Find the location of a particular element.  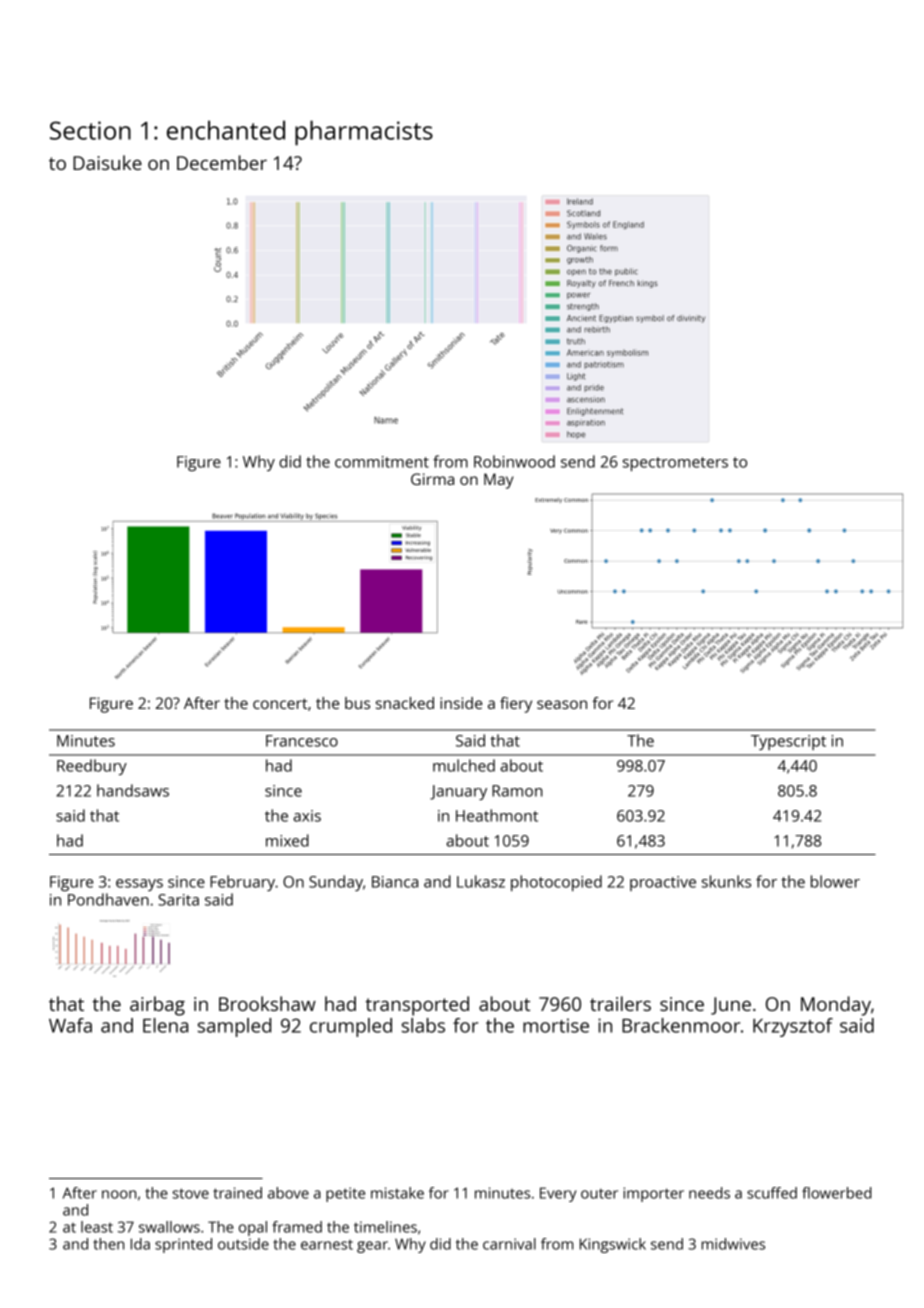

concert is located at coordinates (280, 703).
